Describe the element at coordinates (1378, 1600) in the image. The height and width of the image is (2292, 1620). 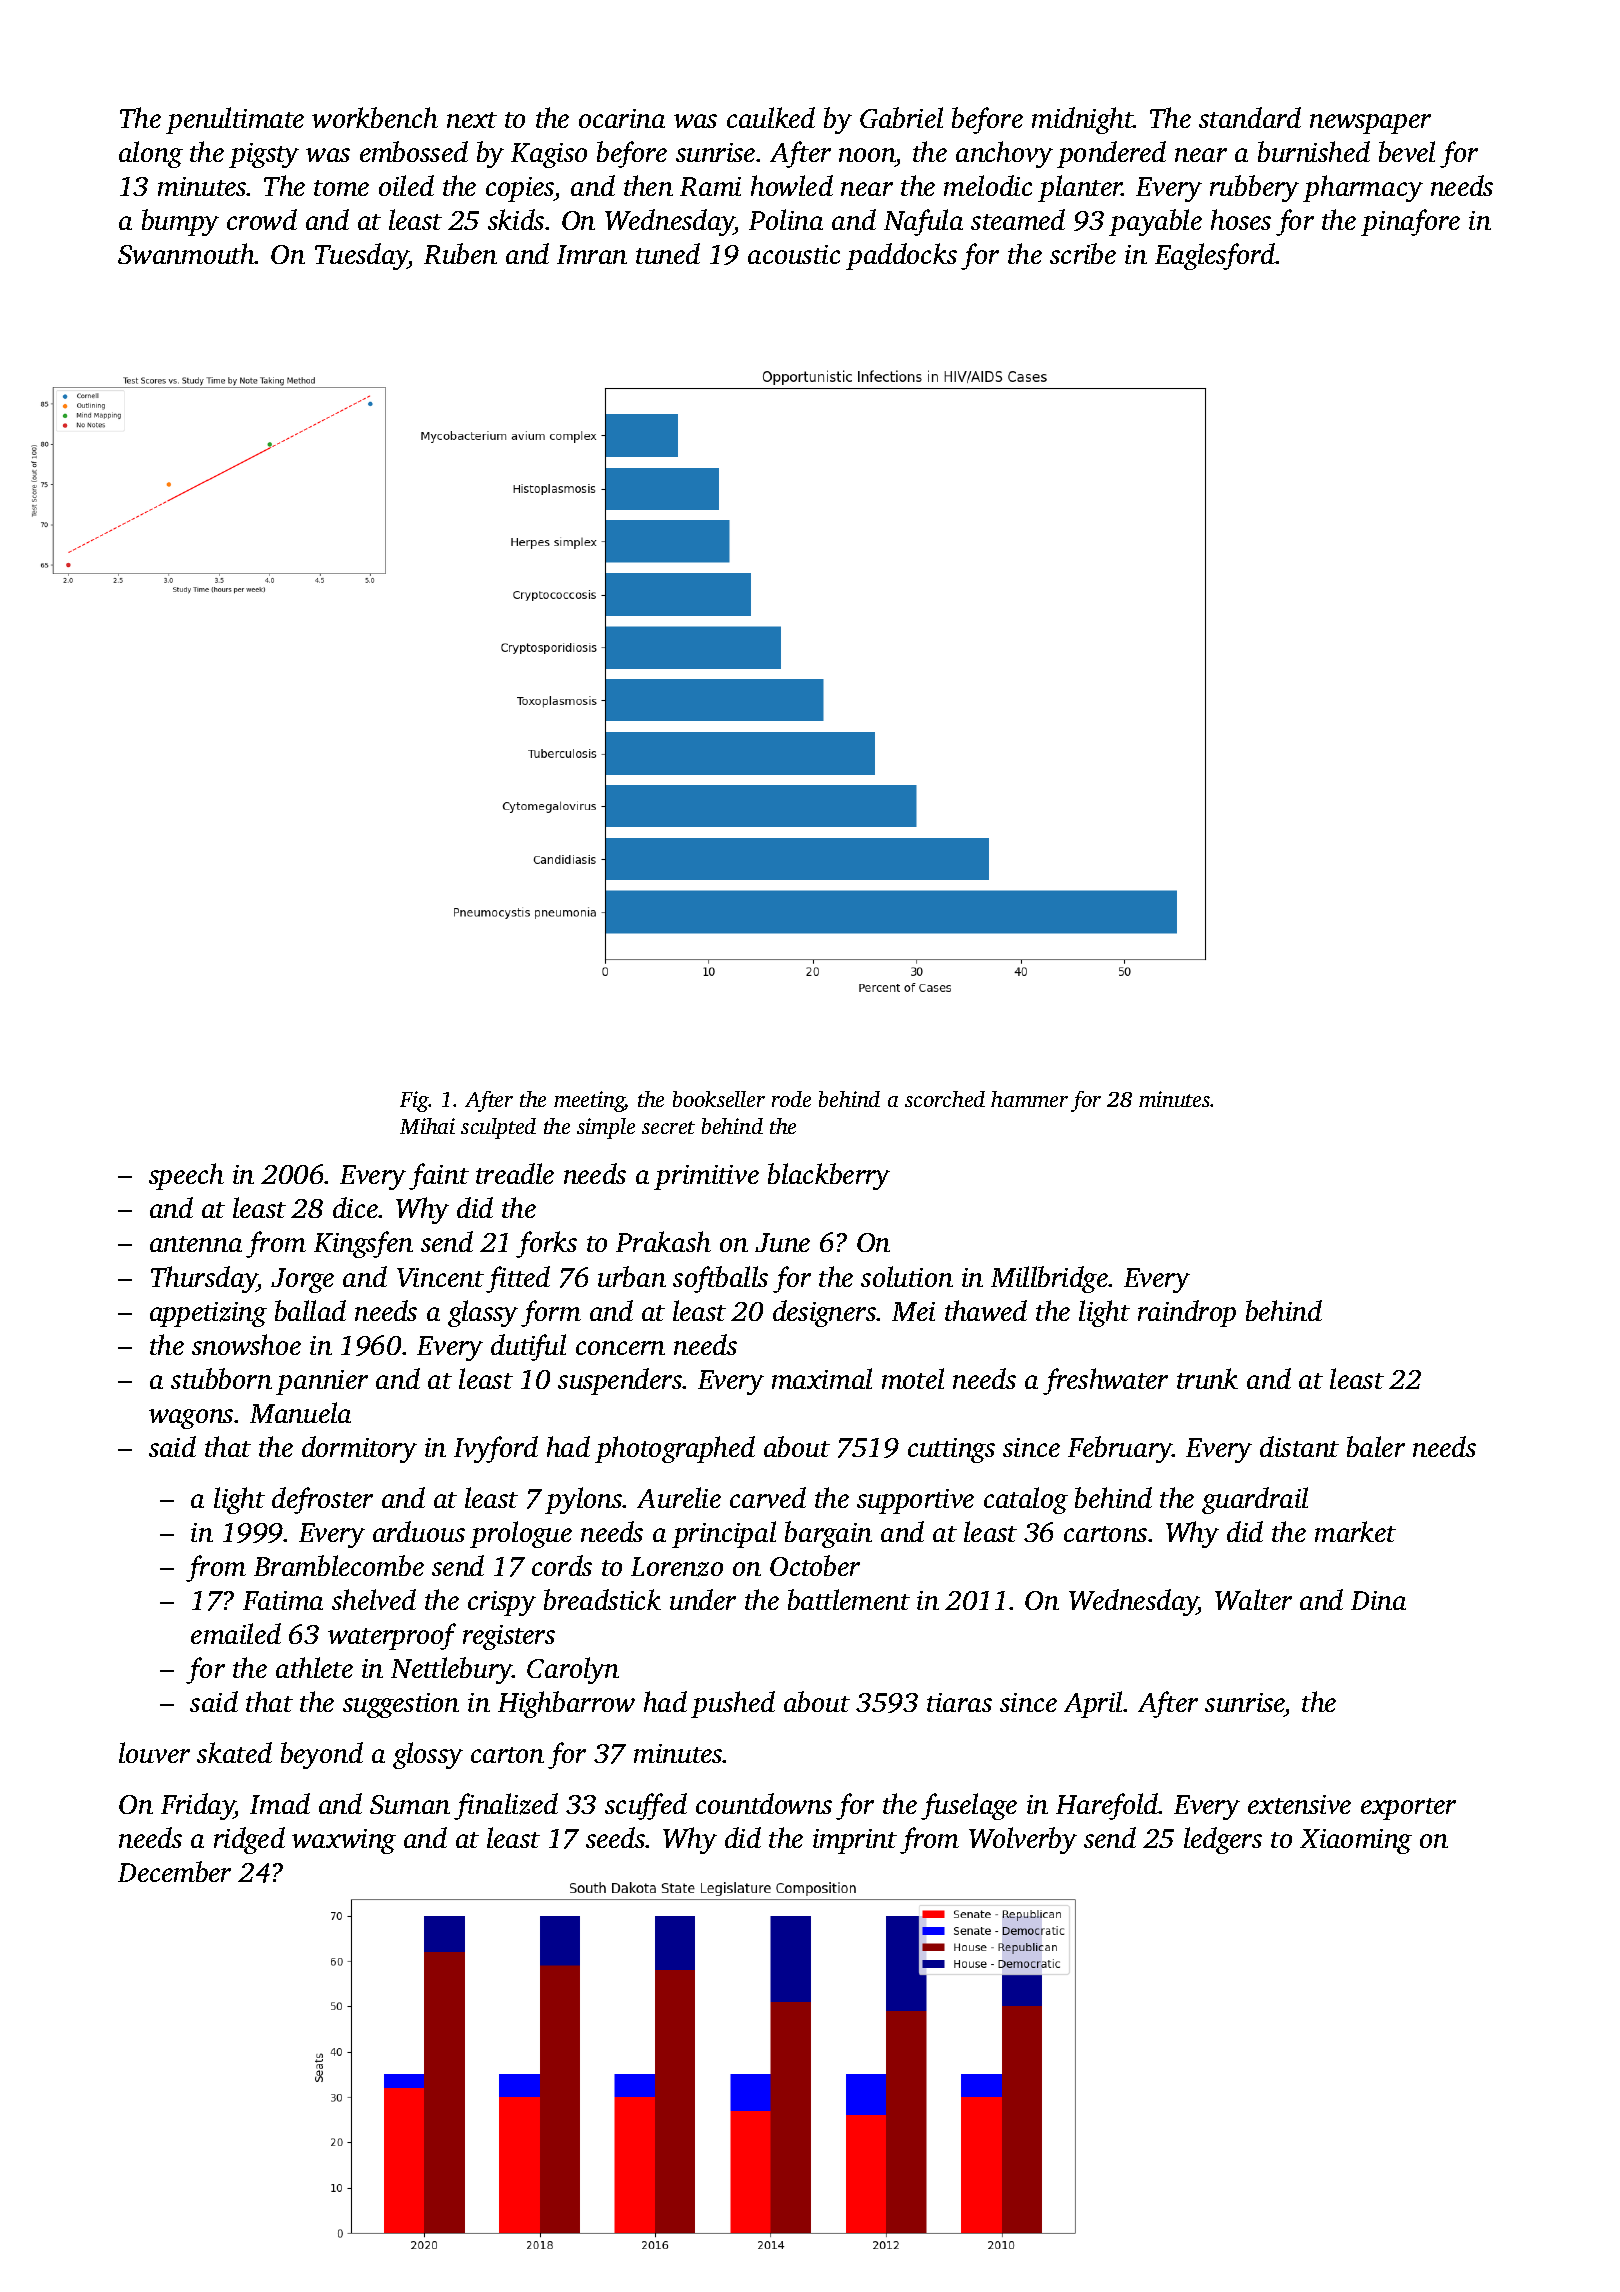
I see `Dina` at that location.
